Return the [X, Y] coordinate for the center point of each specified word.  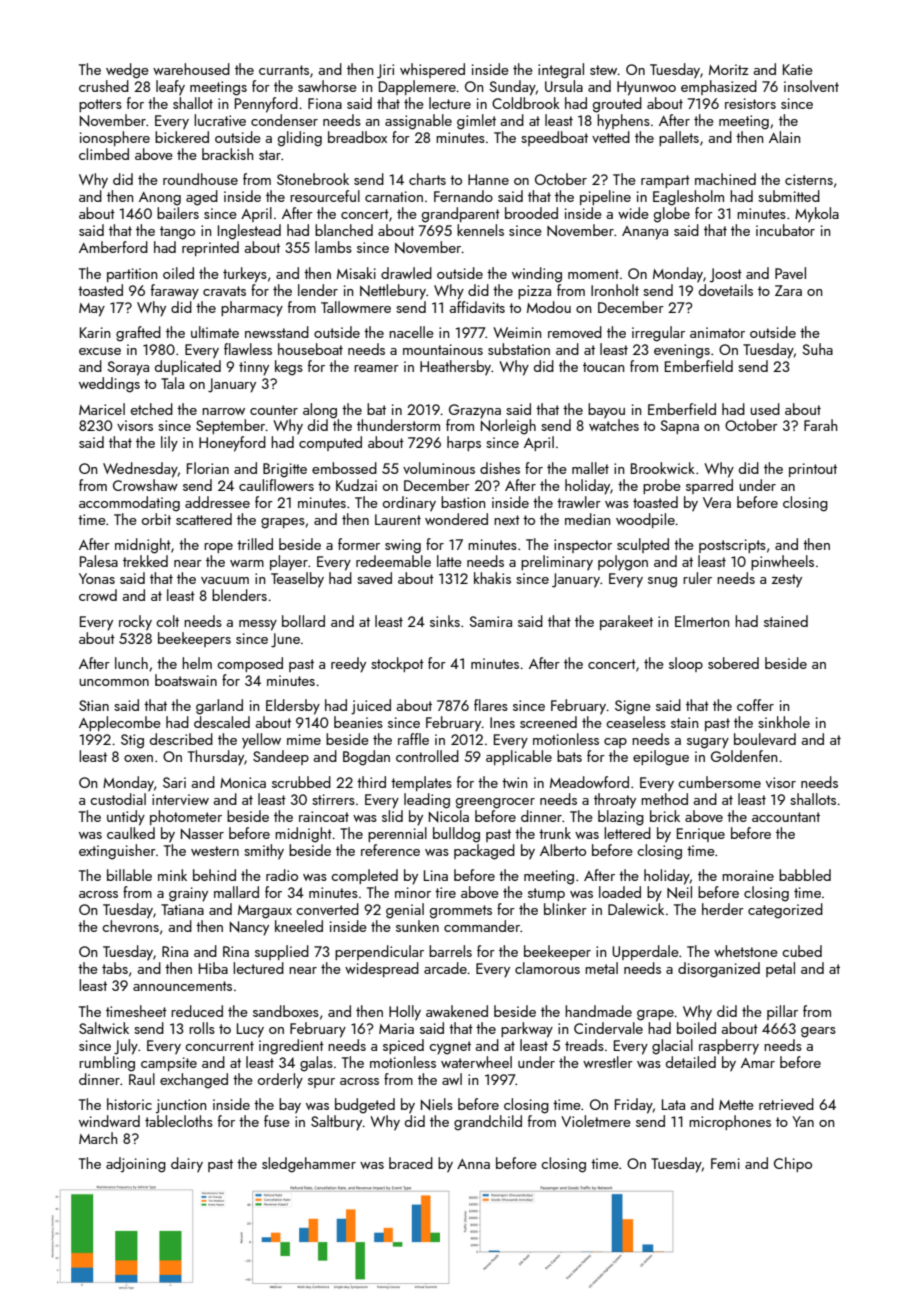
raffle [413, 739]
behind [214, 875]
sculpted [643, 545]
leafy [170, 88]
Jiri [385, 71]
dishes [500, 468]
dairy [187, 1165]
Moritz [728, 69]
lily [169, 444]
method [664, 799]
